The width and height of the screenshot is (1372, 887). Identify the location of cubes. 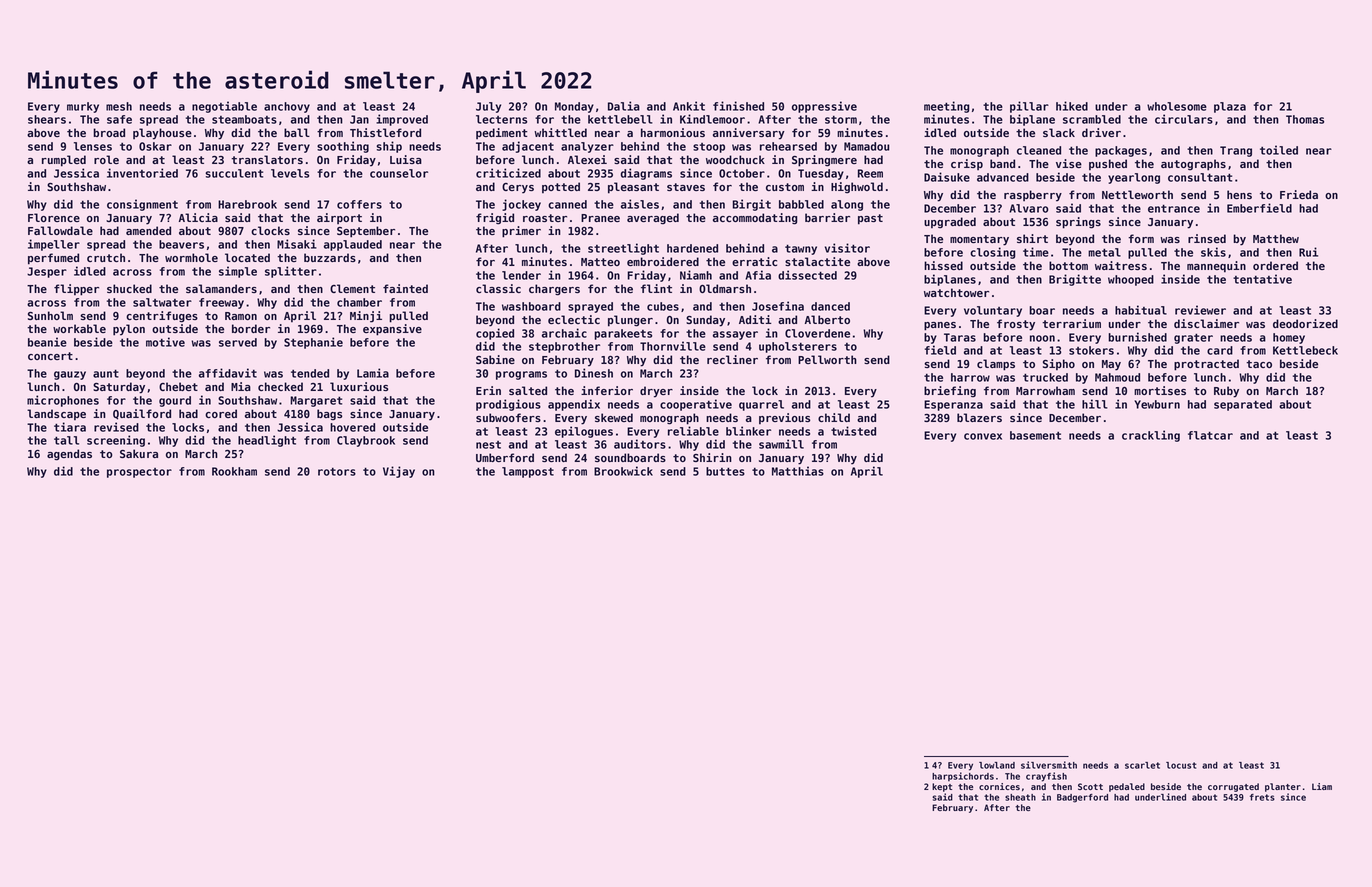
(663, 306).
